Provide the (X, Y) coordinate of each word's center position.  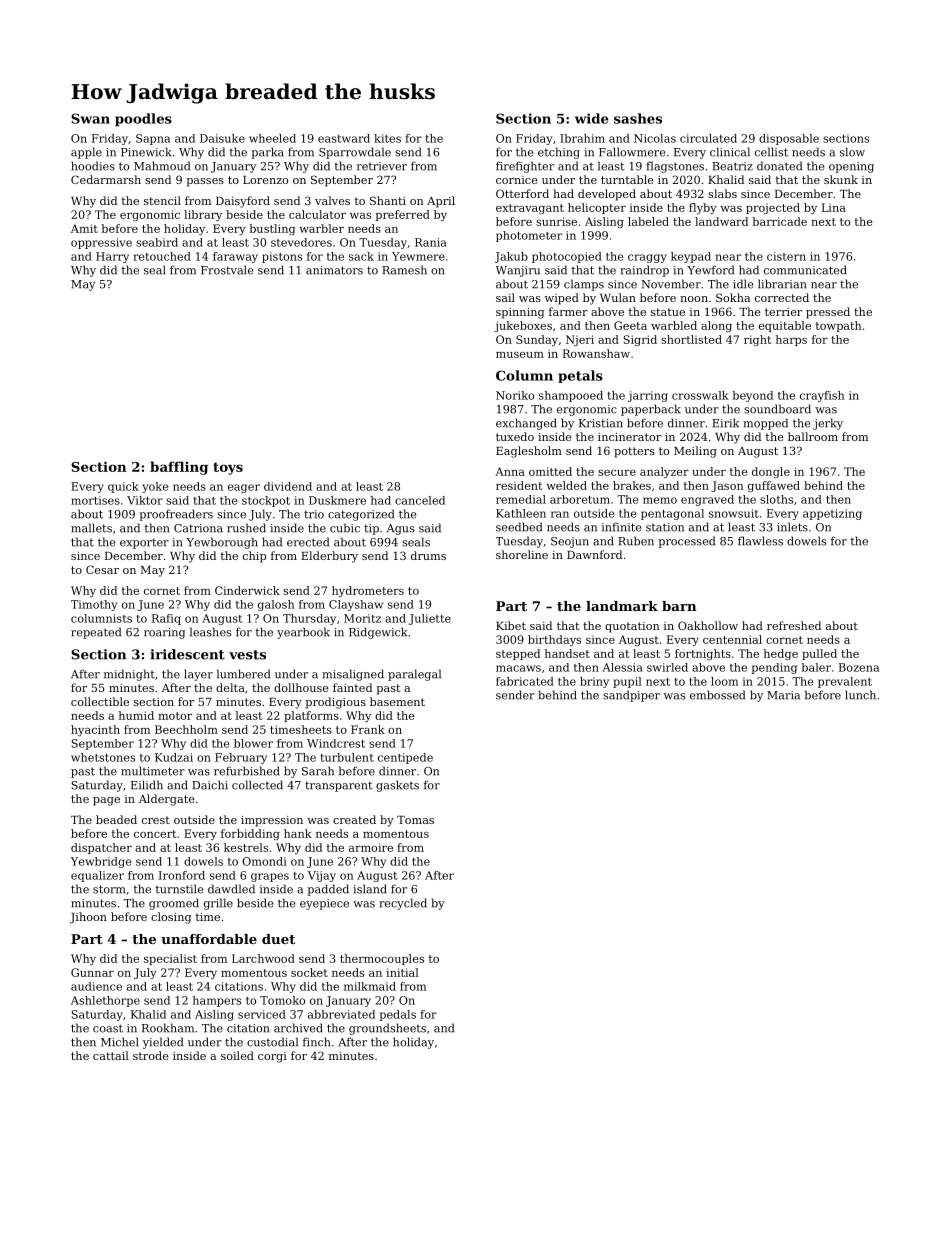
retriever (382, 166)
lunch (860, 695)
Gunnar (92, 972)
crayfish (822, 396)
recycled (403, 904)
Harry (112, 257)
